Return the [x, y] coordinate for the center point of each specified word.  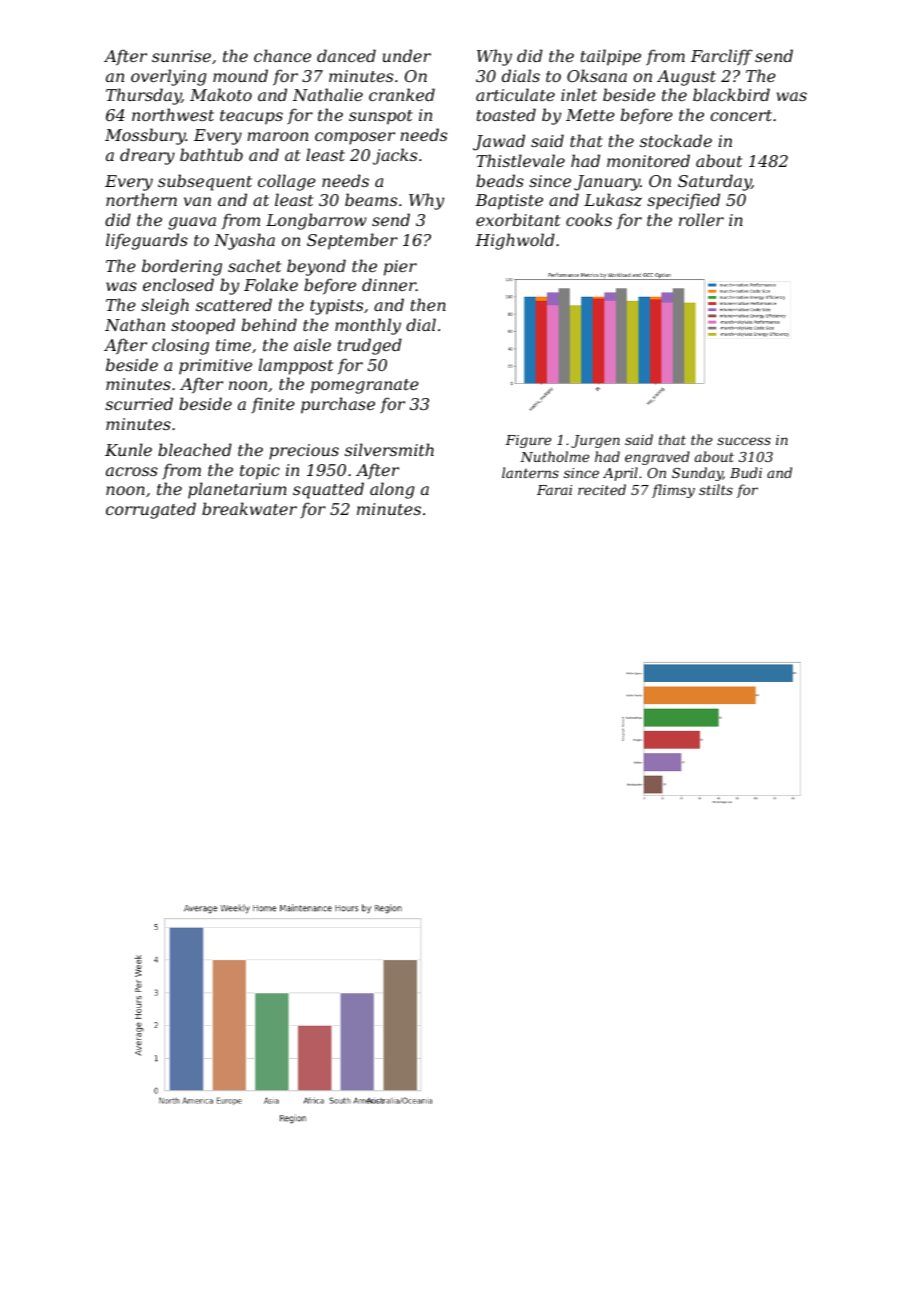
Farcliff [722, 57]
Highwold [515, 241]
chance [282, 55]
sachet [254, 265]
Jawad [499, 142]
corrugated [151, 510]
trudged [370, 346]
